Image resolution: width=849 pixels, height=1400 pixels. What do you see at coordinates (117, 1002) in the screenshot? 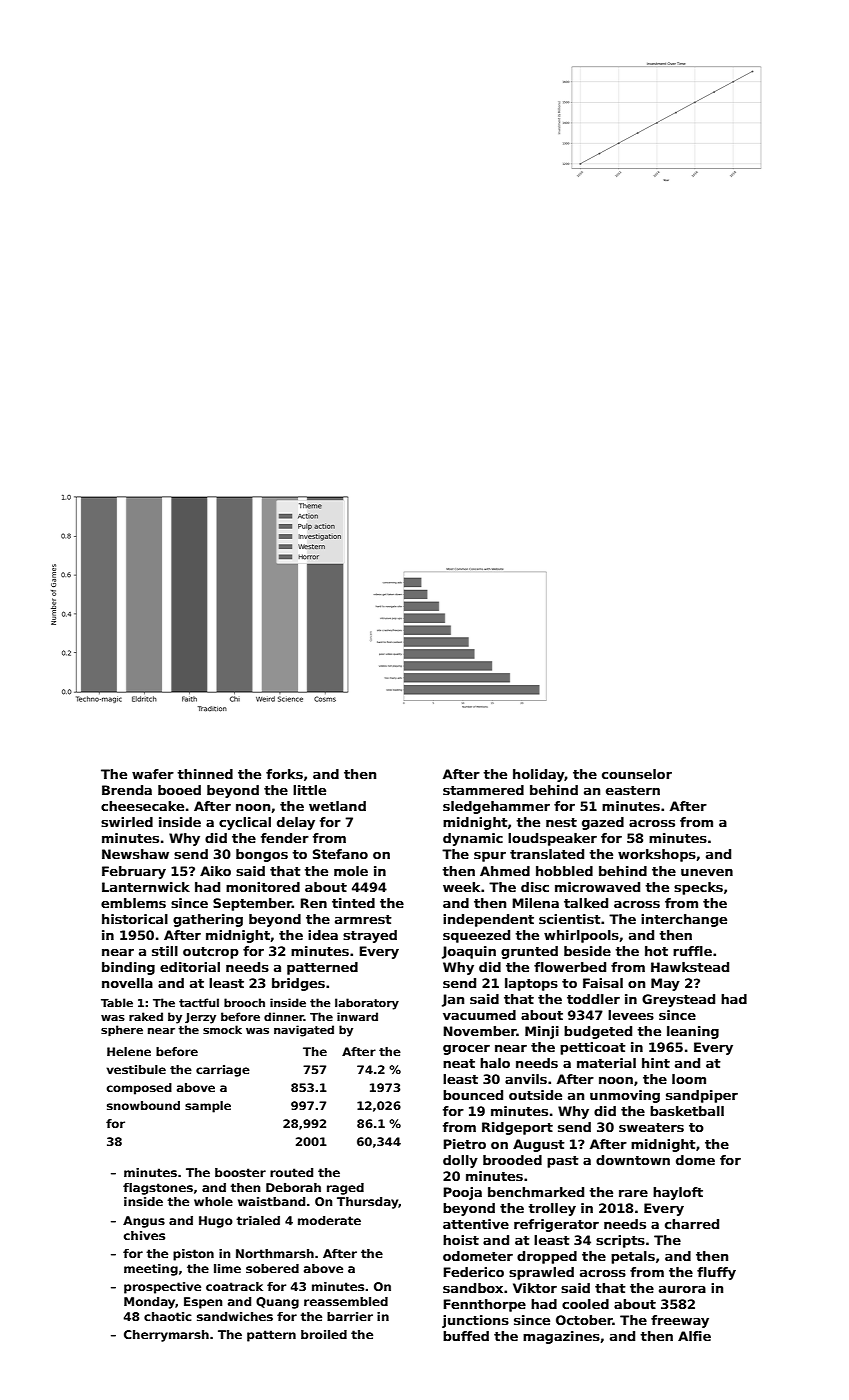
I see `Table` at bounding box center [117, 1002].
